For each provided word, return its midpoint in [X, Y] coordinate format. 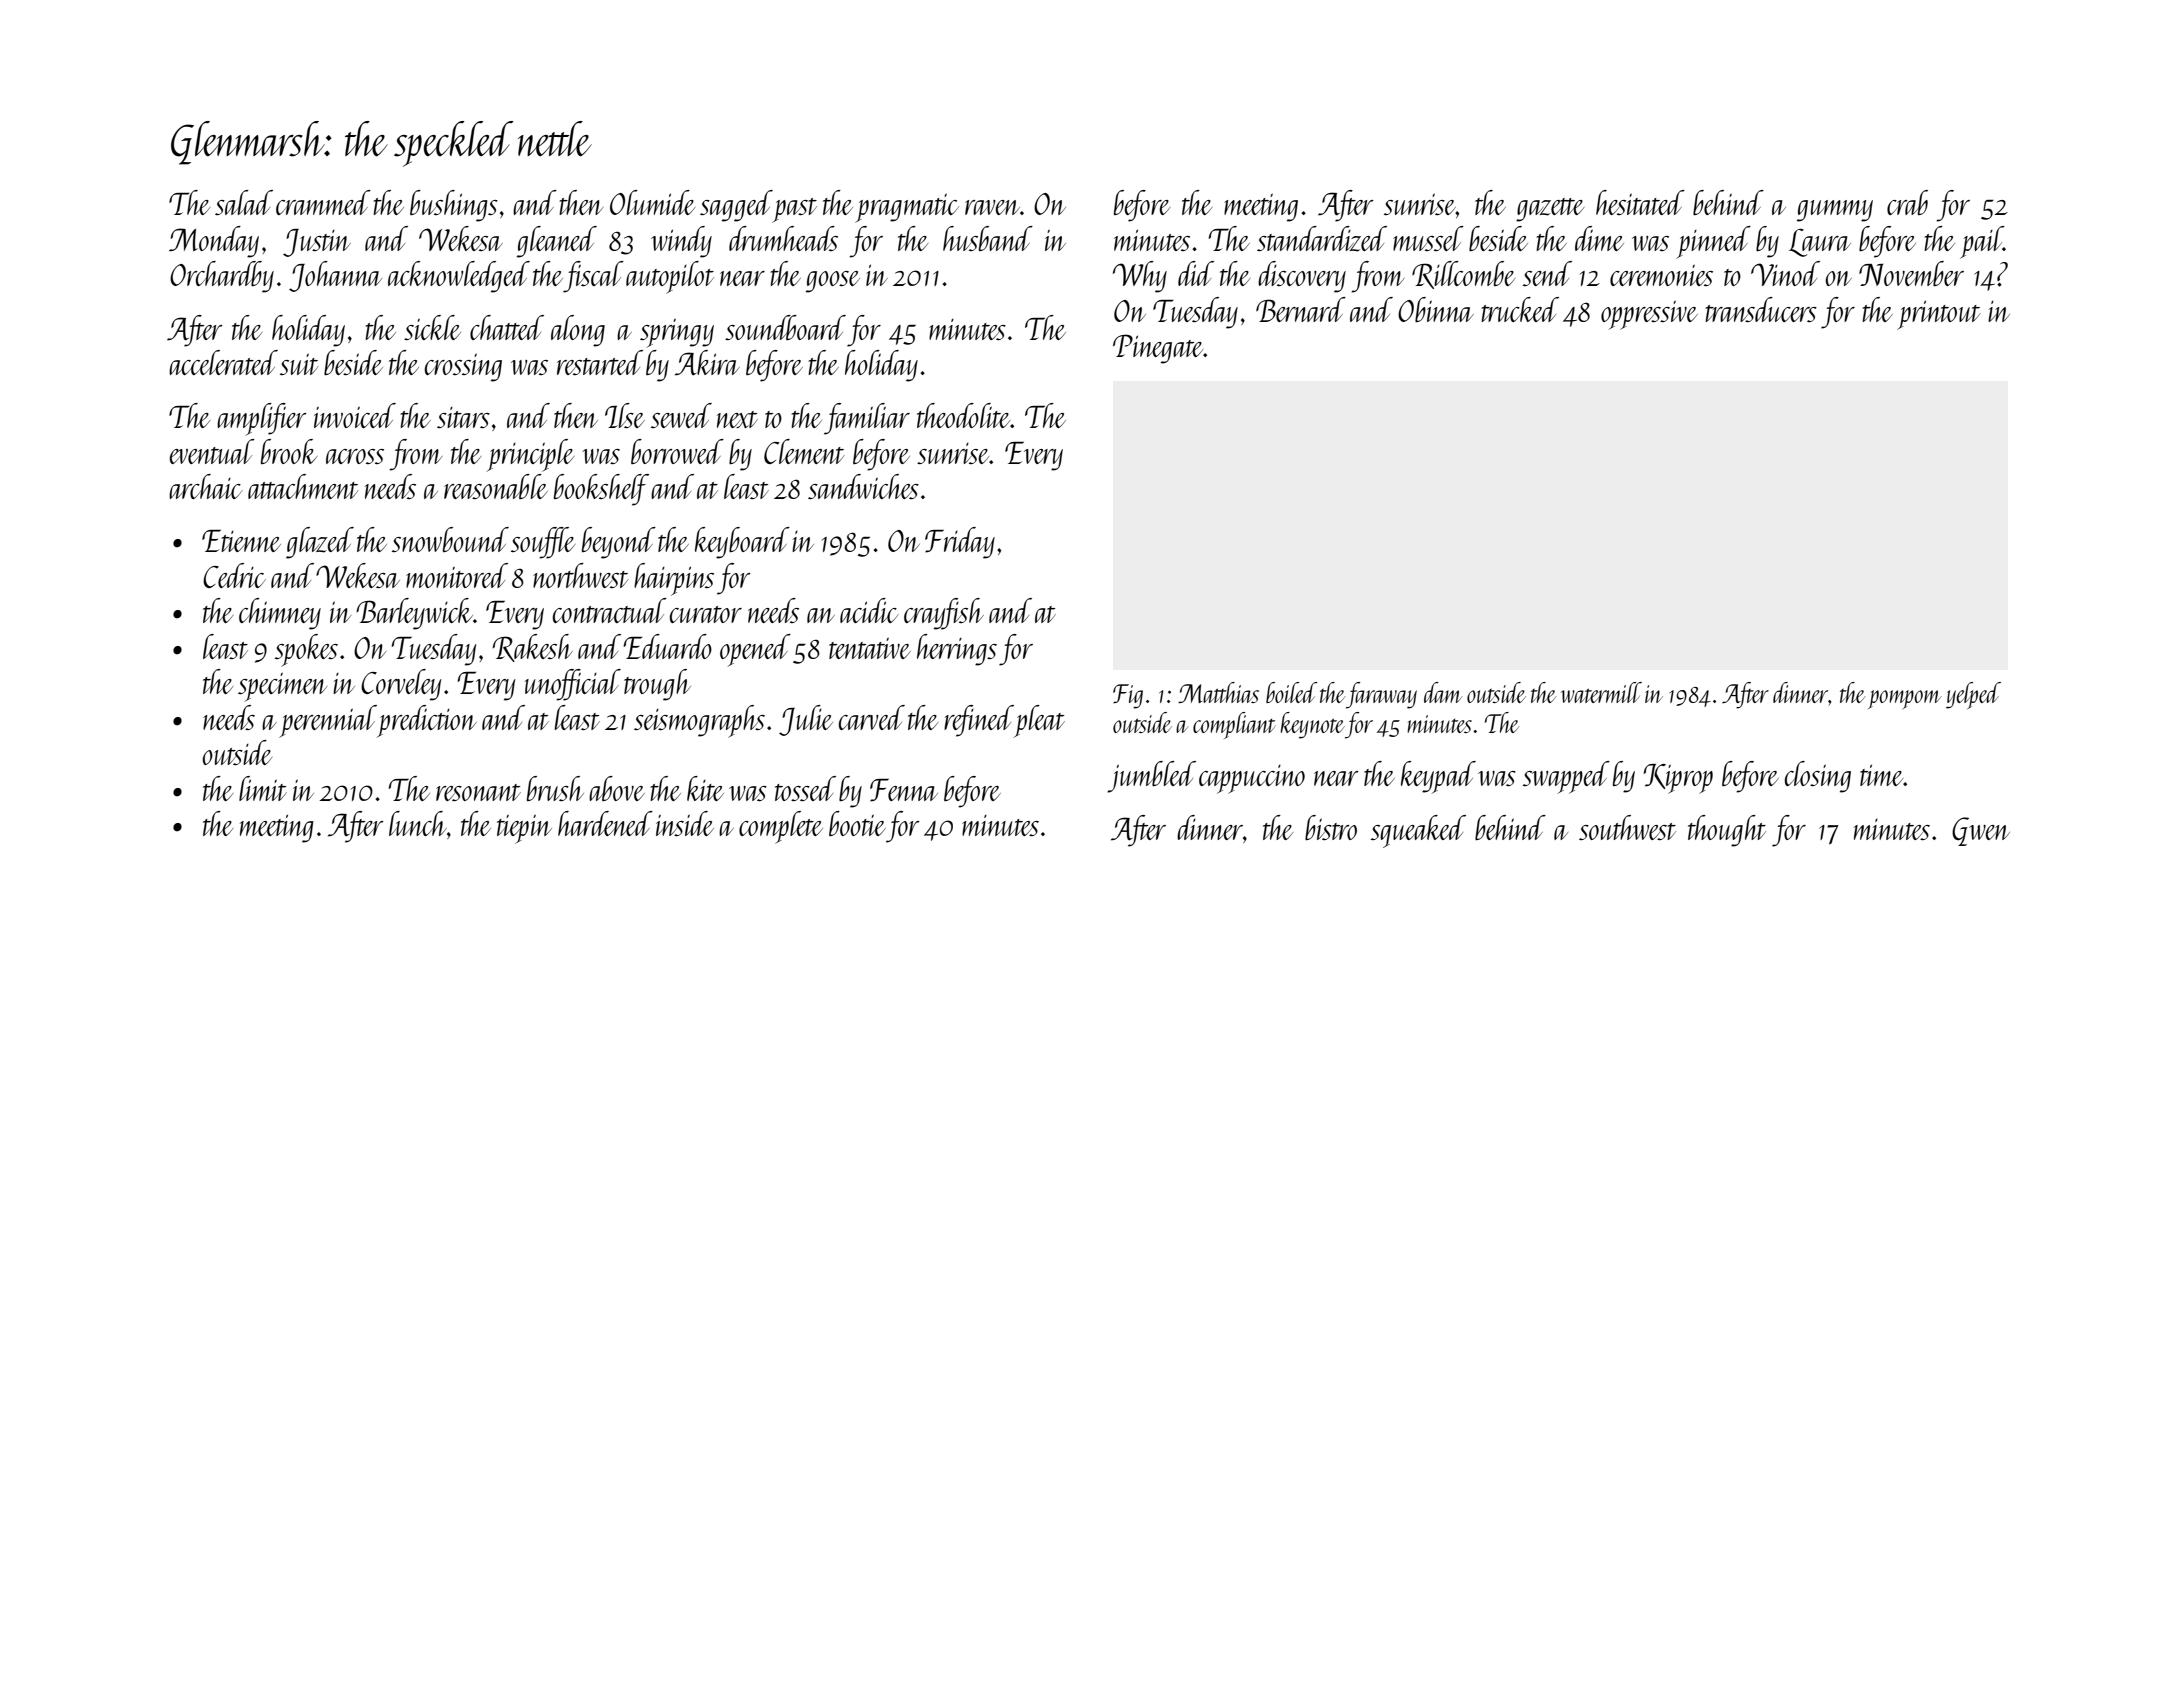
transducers [1761, 309]
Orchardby [222, 277]
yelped [1973, 695]
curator [706, 614]
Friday [960, 543]
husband [988, 238]
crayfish [944, 614]
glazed [320, 543]
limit [263, 788]
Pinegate [1158, 349]
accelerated [223, 362]
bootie [857, 823]
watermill [1601, 692]
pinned [1713, 242]
